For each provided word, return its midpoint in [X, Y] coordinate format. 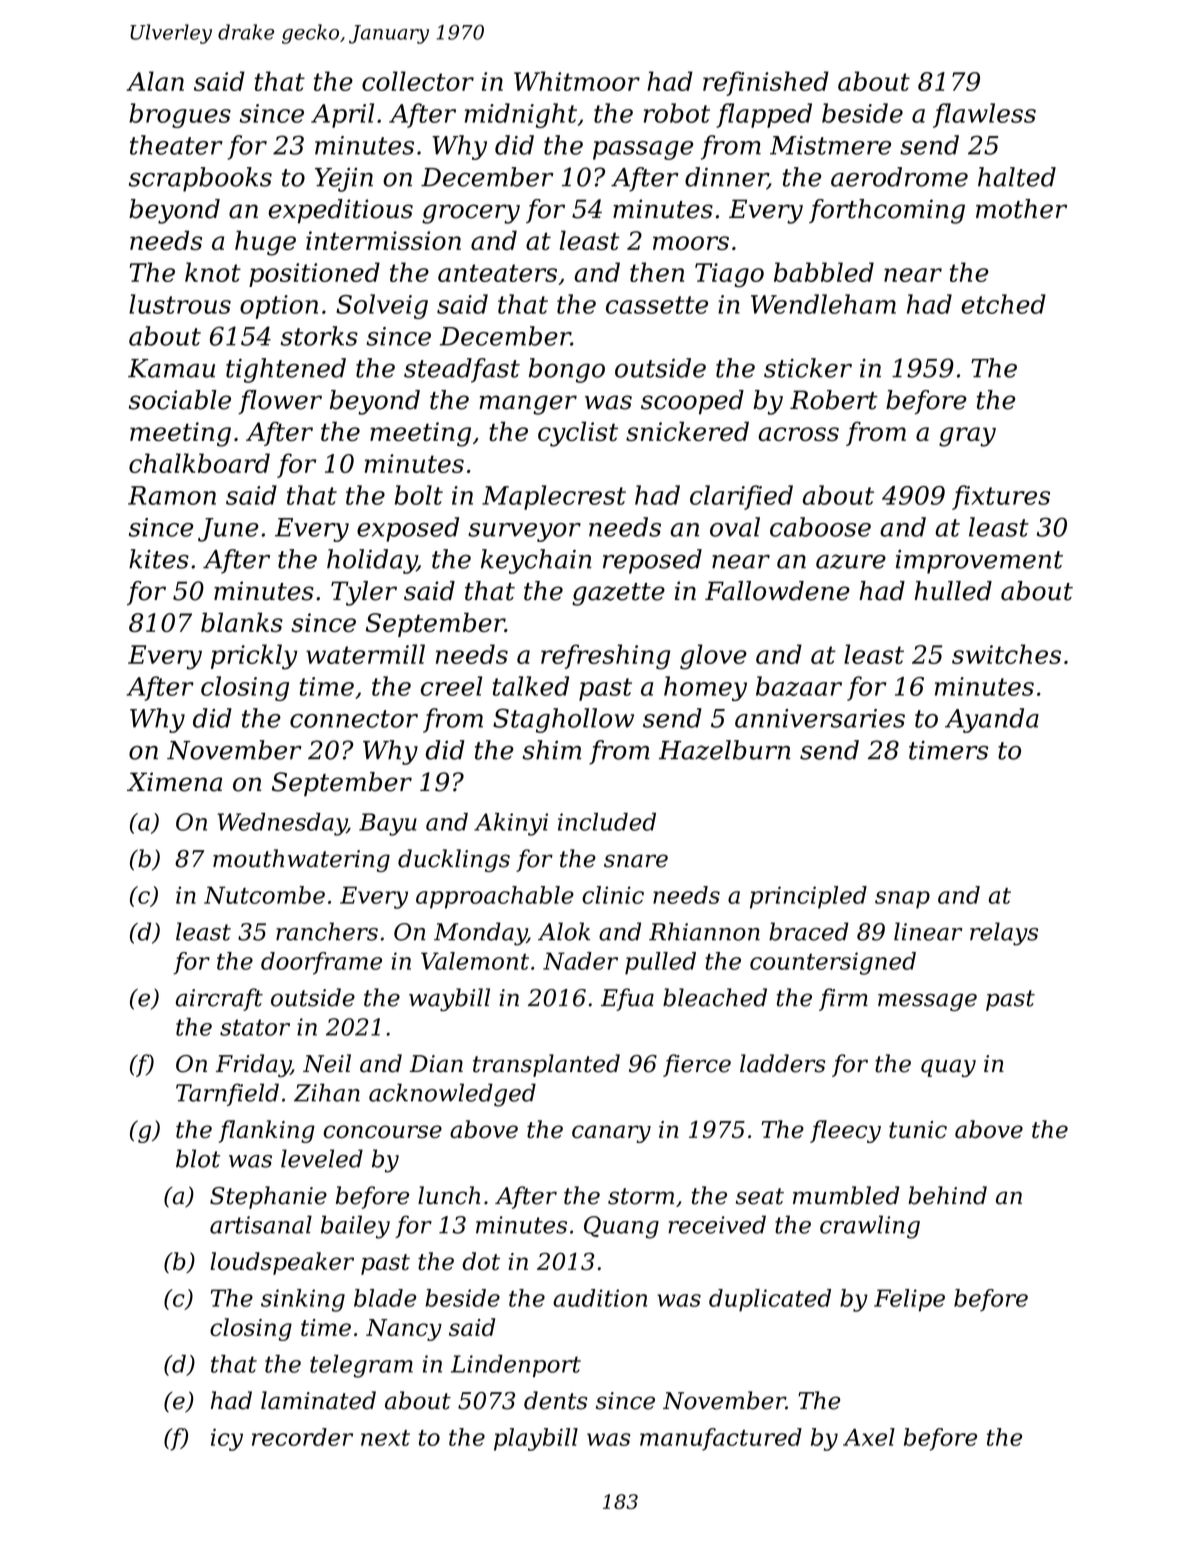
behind [947, 1195]
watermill [365, 654]
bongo [567, 370]
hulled [953, 591]
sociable [180, 400]
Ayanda [992, 720]
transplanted [546, 1065]
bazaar [799, 686]
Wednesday [282, 824]
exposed [408, 529]
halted [1017, 177]
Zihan [327, 1092]
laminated [318, 1400]
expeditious [341, 211]
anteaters [497, 273]
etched [1003, 304]
